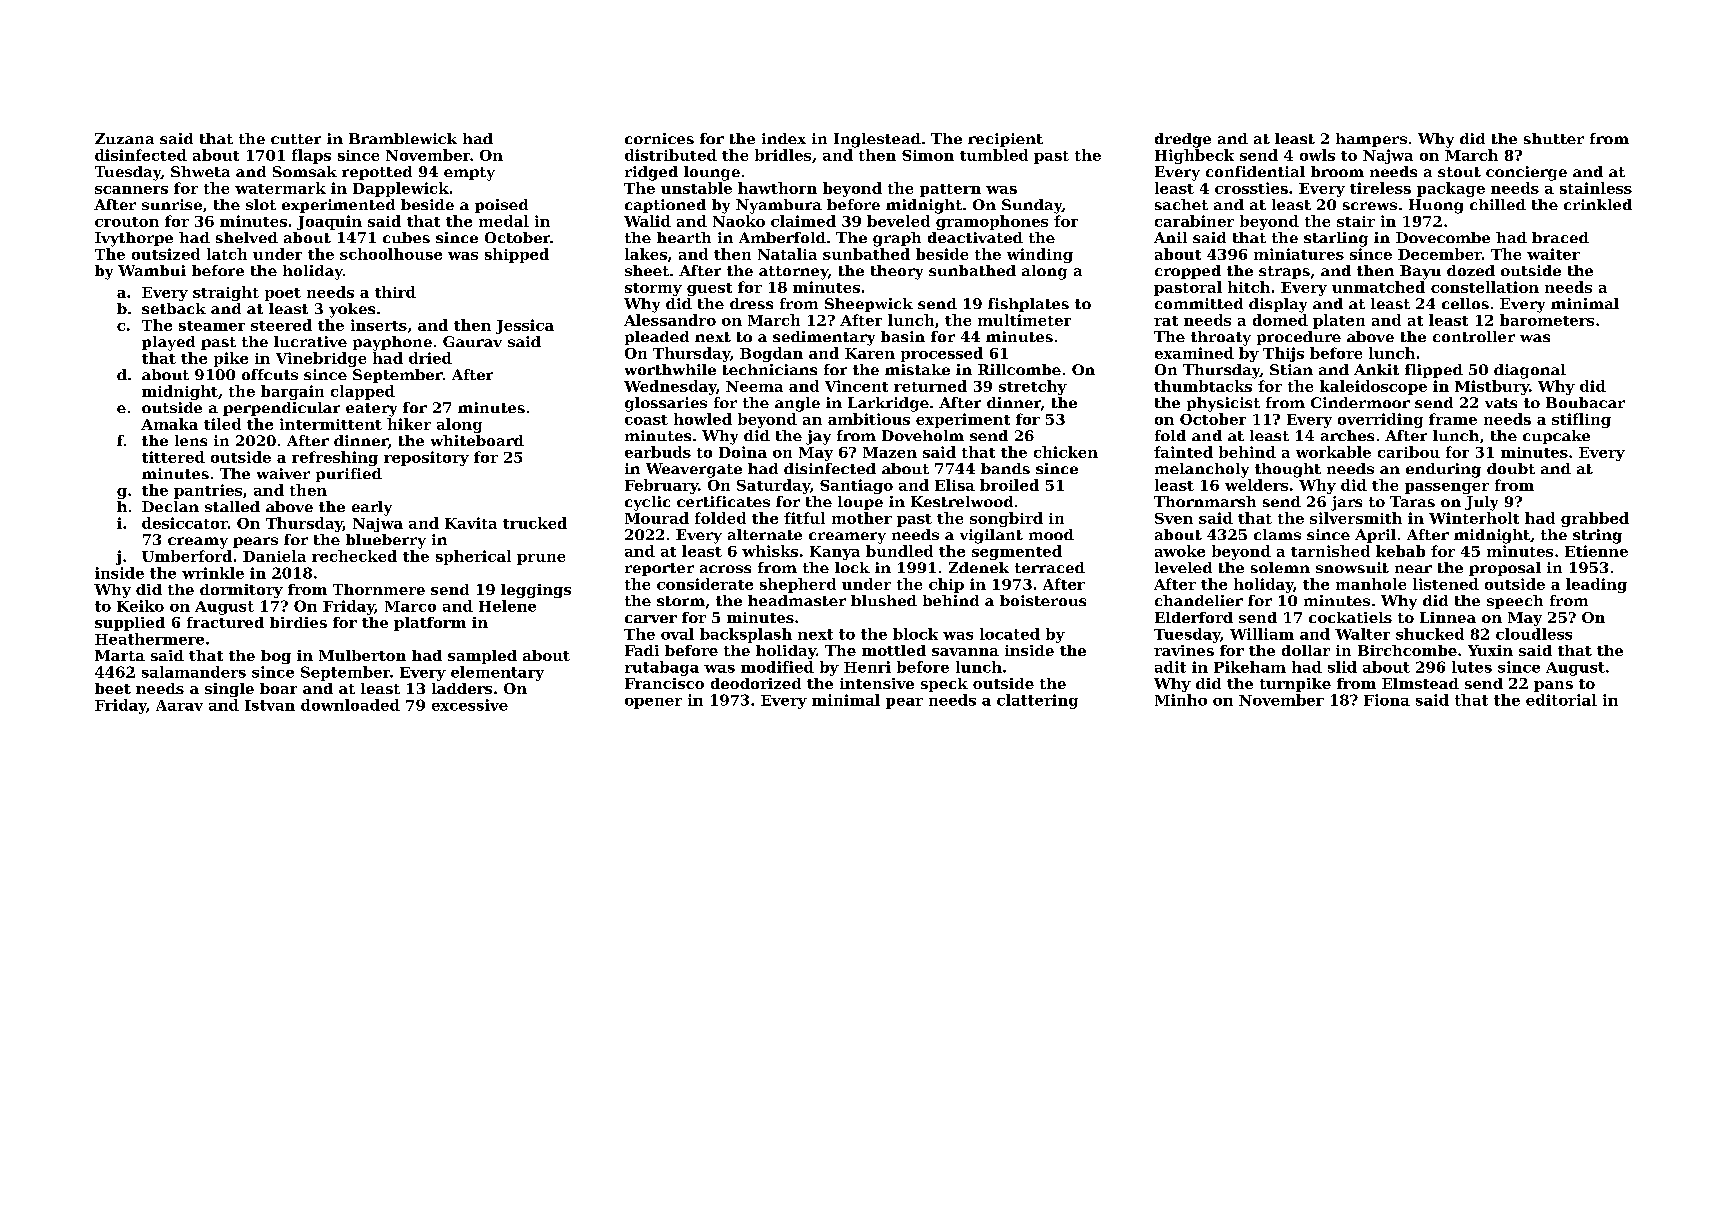 This screenshot has height=1221, width=1727. Describe the element at coordinates (1043, 600) in the screenshot. I see `boisterous` at that location.
